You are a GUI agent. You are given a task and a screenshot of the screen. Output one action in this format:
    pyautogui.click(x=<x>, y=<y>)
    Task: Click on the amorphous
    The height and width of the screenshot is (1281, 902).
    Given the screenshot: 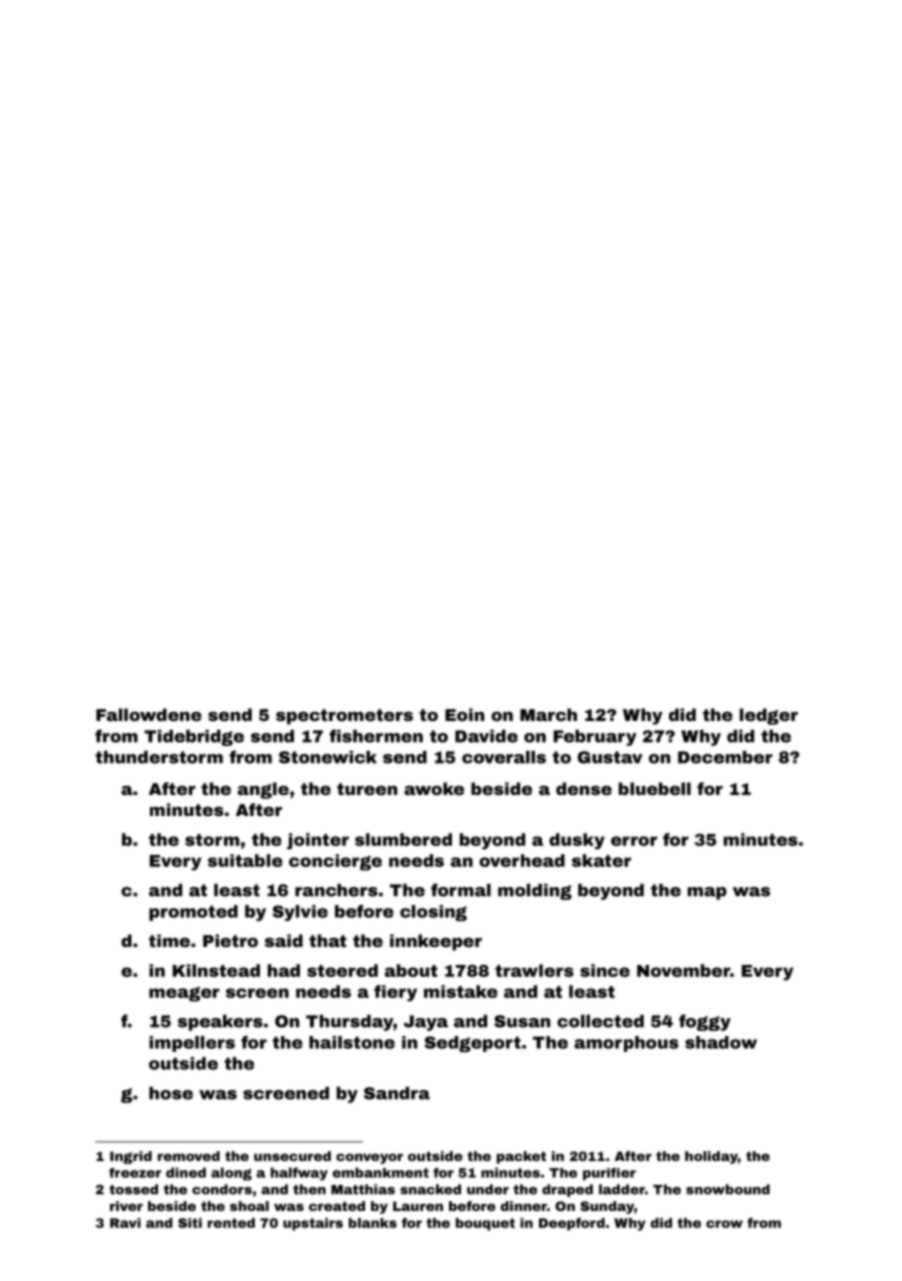 What is the action you would take?
    pyautogui.click(x=626, y=1044)
